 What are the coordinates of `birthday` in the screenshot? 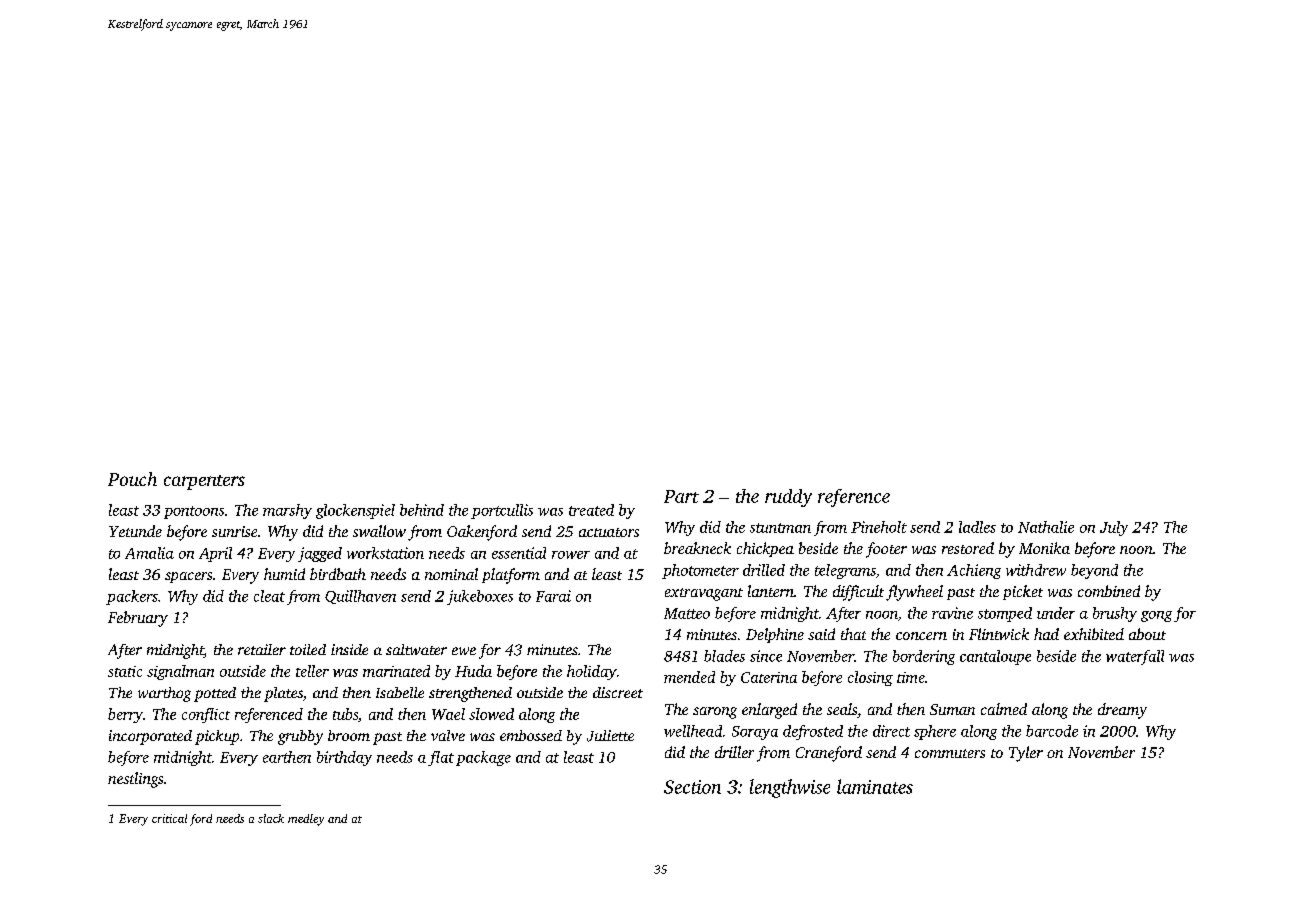 It's located at (344, 758).
